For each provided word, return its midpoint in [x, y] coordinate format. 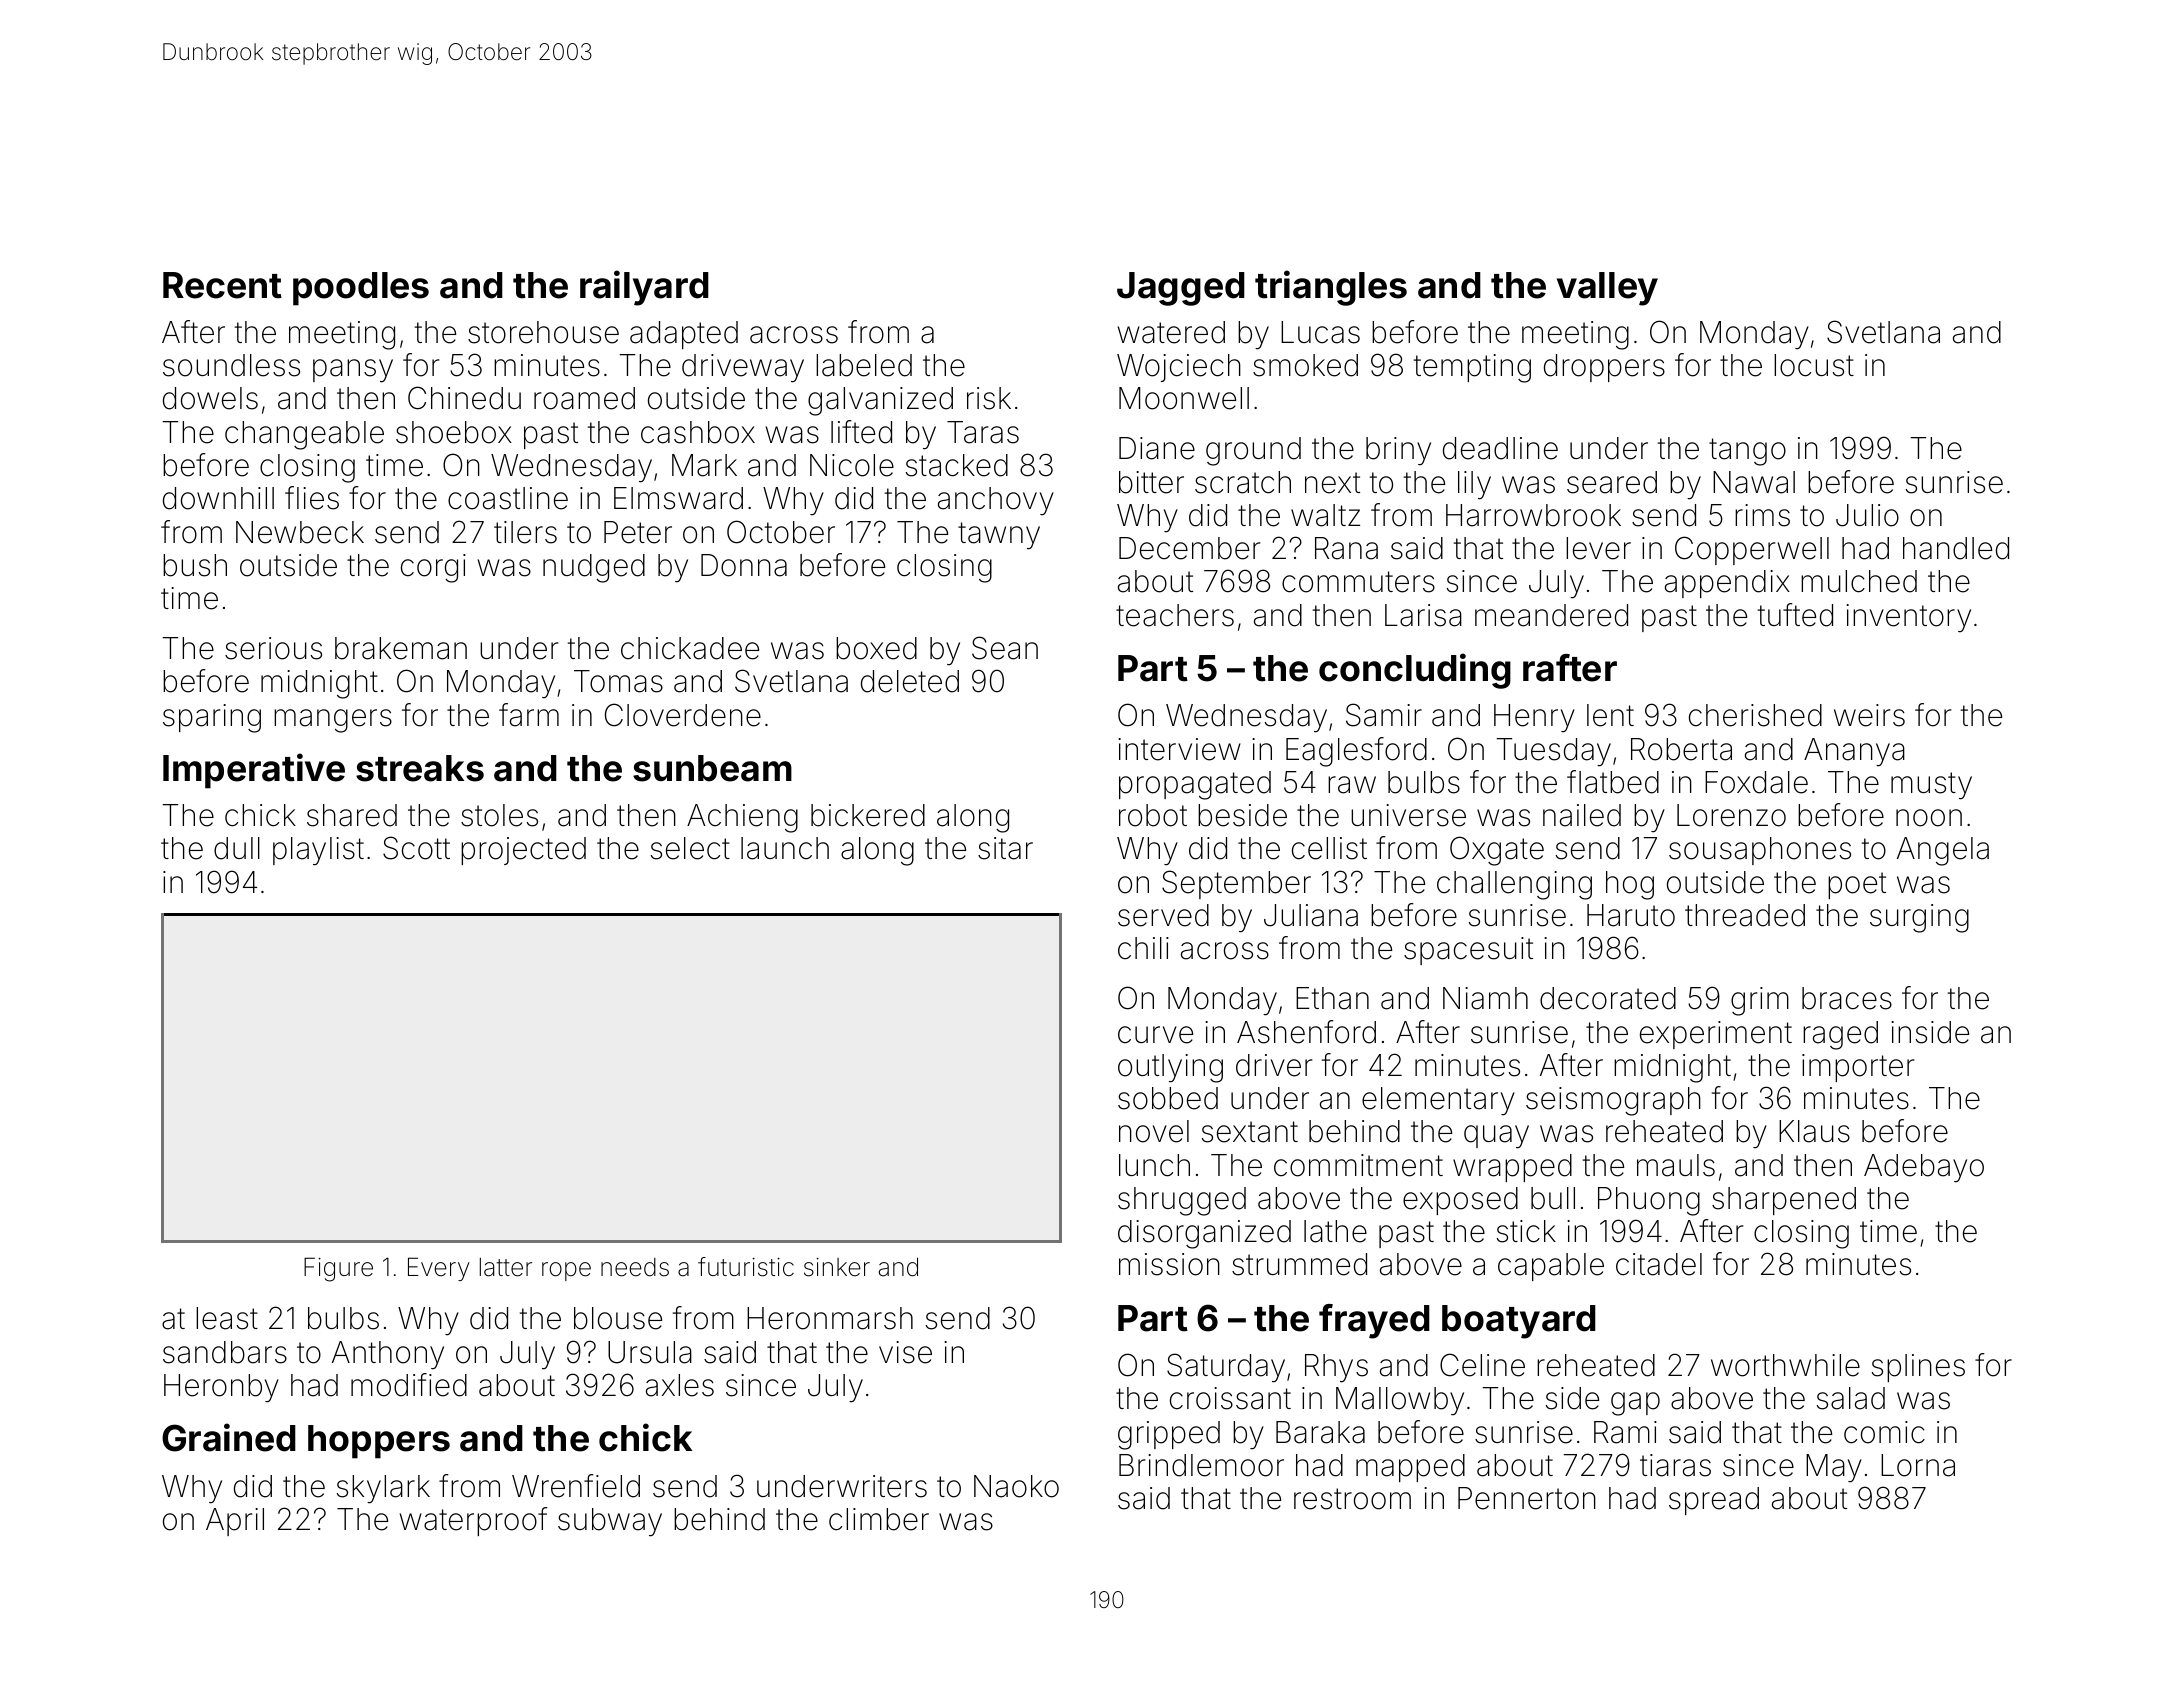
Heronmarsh [830, 1318]
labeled [864, 365]
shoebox [454, 432]
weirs [1869, 715]
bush [195, 565]
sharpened [1784, 1201]
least [227, 1318]
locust [1814, 365]
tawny [999, 536]
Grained [229, 1437]
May [1834, 1468]
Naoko [1016, 1486]
